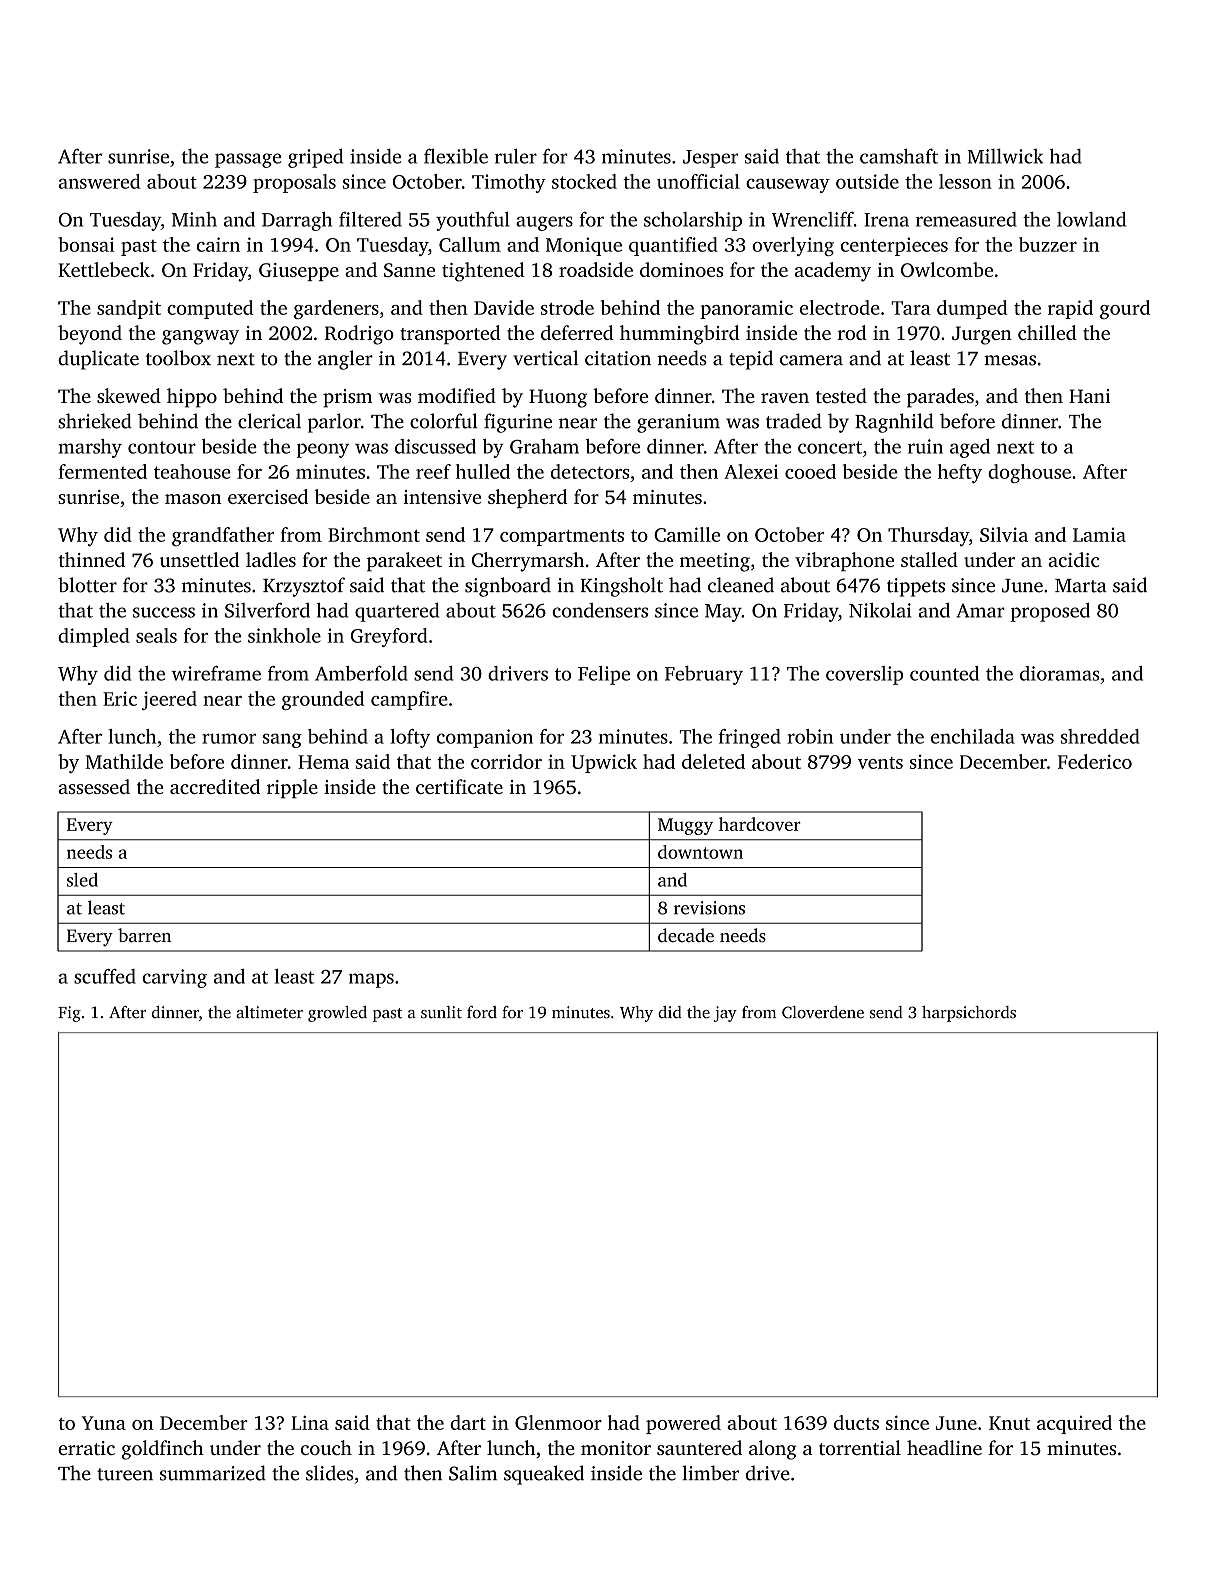 Image resolution: width=1216 pixels, height=1573 pixels. What do you see at coordinates (944, 1447) in the page?
I see `headline` at bounding box center [944, 1447].
